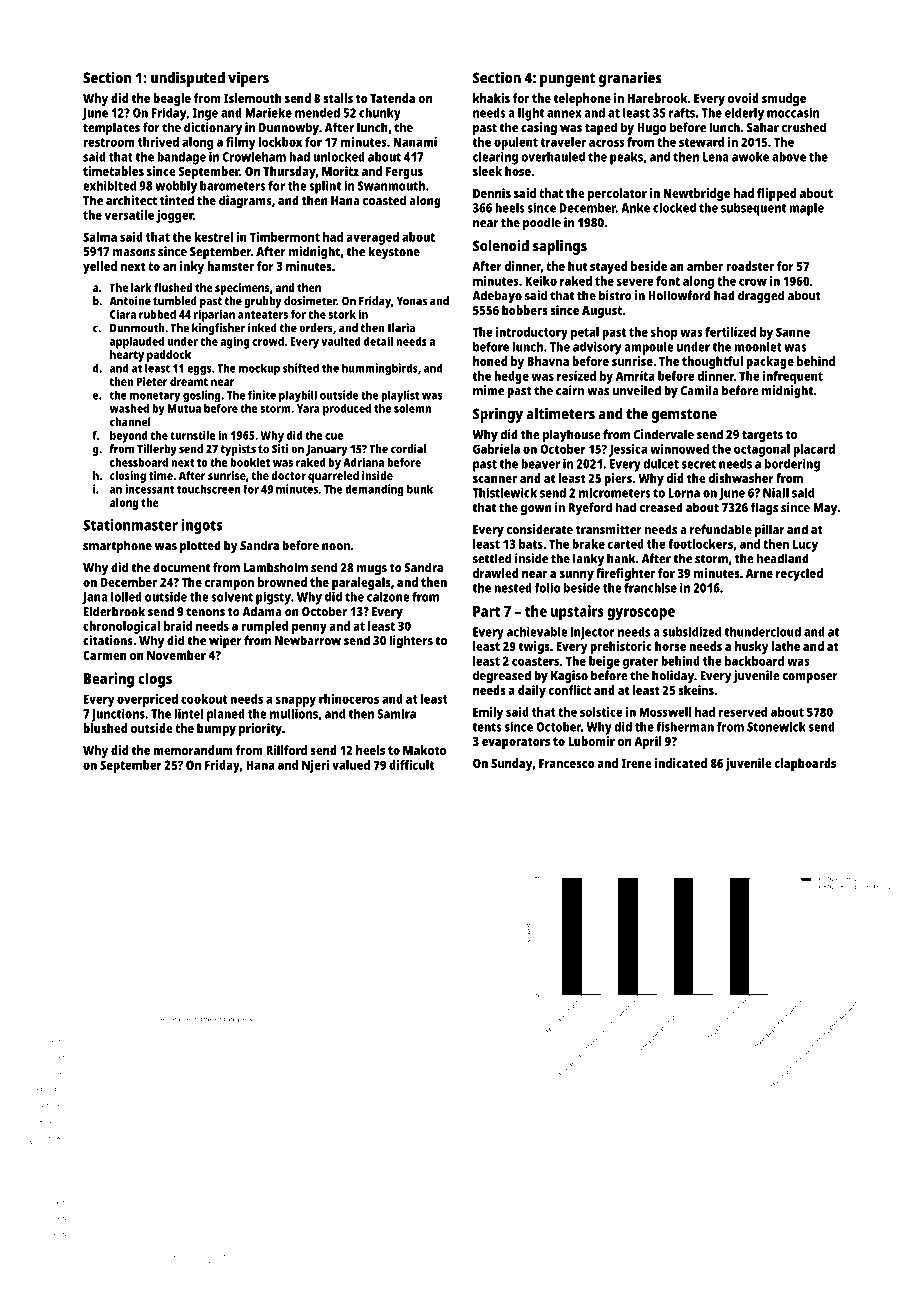  What do you see at coordinates (491, 98) in the page?
I see `khakis` at bounding box center [491, 98].
